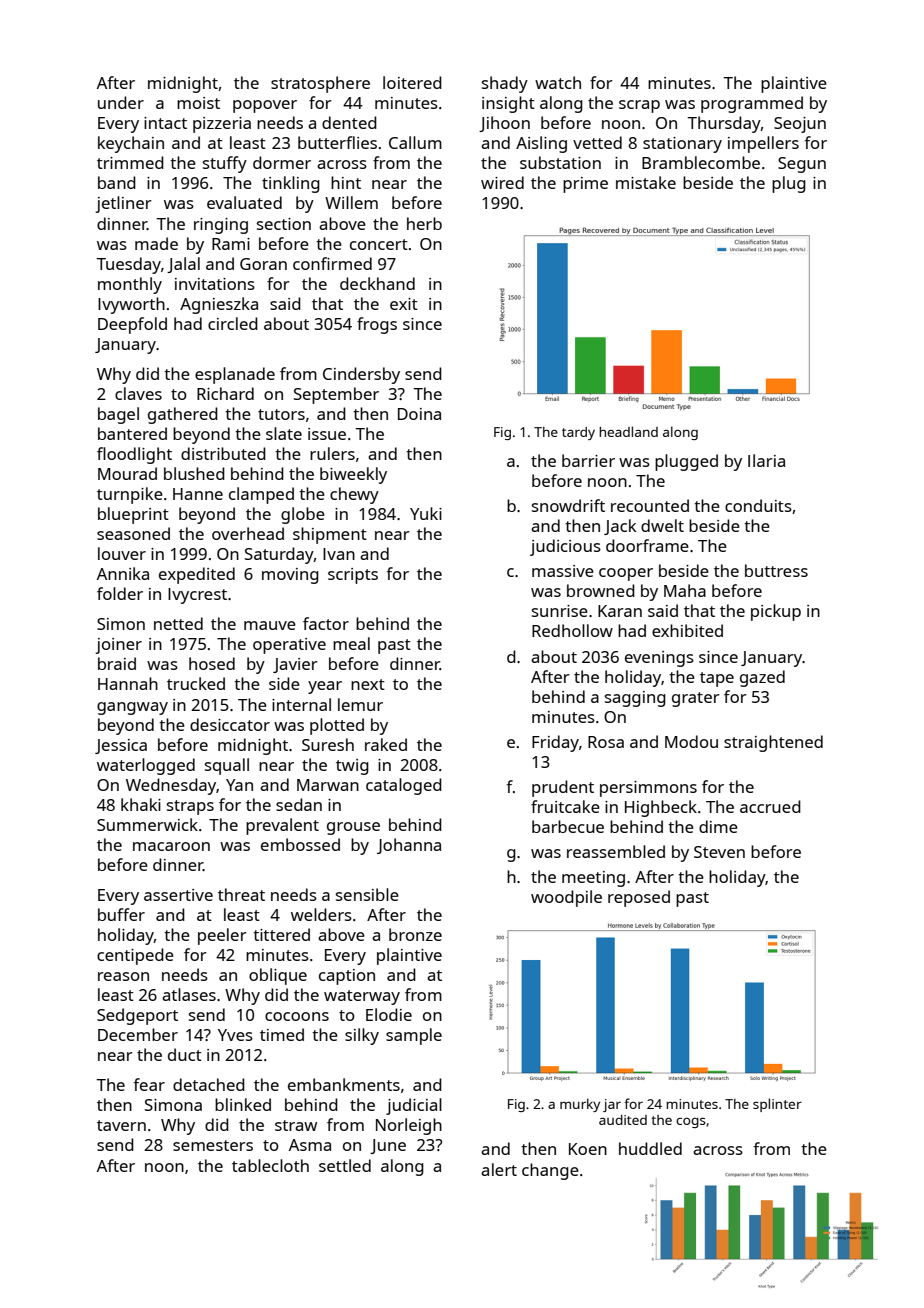  Describe the element at coordinates (386, 744) in the page. I see `raked` at that location.
